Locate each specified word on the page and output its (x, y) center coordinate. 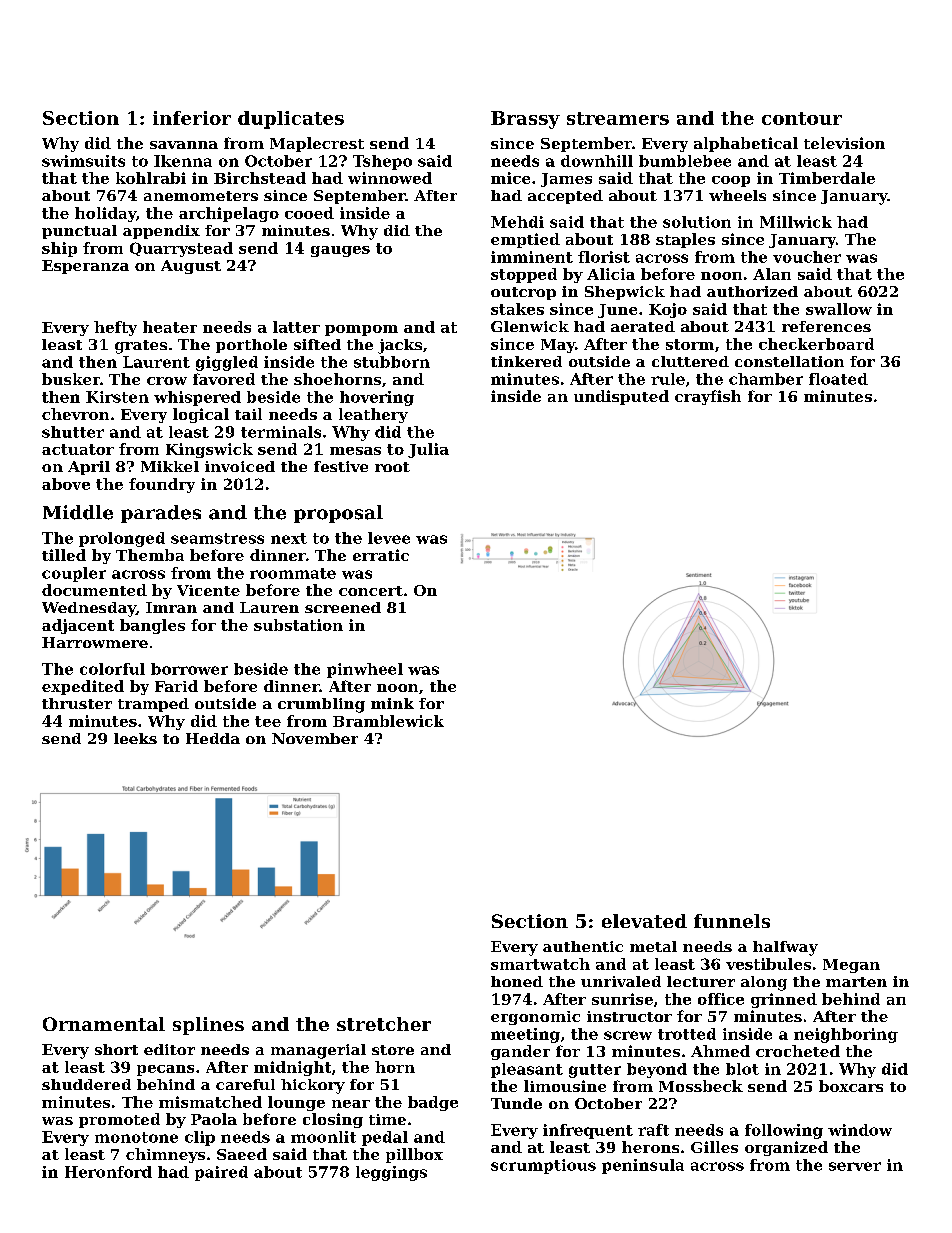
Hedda (213, 738)
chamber (766, 379)
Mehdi (517, 222)
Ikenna (183, 161)
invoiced (240, 466)
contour (802, 118)
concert (371, 591)
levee (389, 538)
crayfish (708, 397)
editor (169, 1049)
